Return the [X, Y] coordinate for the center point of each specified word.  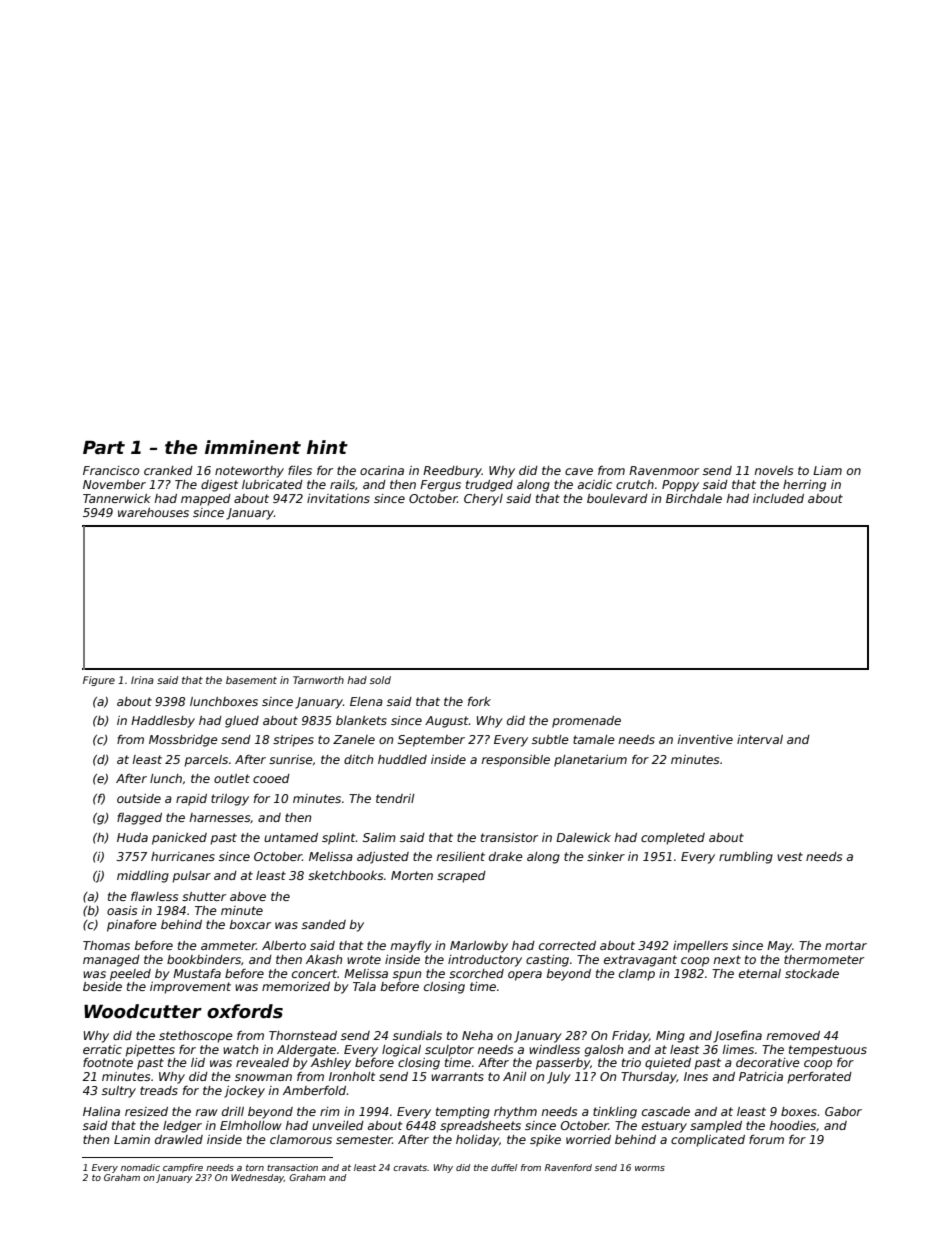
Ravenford [568, 1167]
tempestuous [828, 1051]
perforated [819, 1077]
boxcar [250, 924]
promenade [586, 722]
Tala [364, 986]
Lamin [132, 1139]
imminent [253, 447]
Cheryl [483, 500]
